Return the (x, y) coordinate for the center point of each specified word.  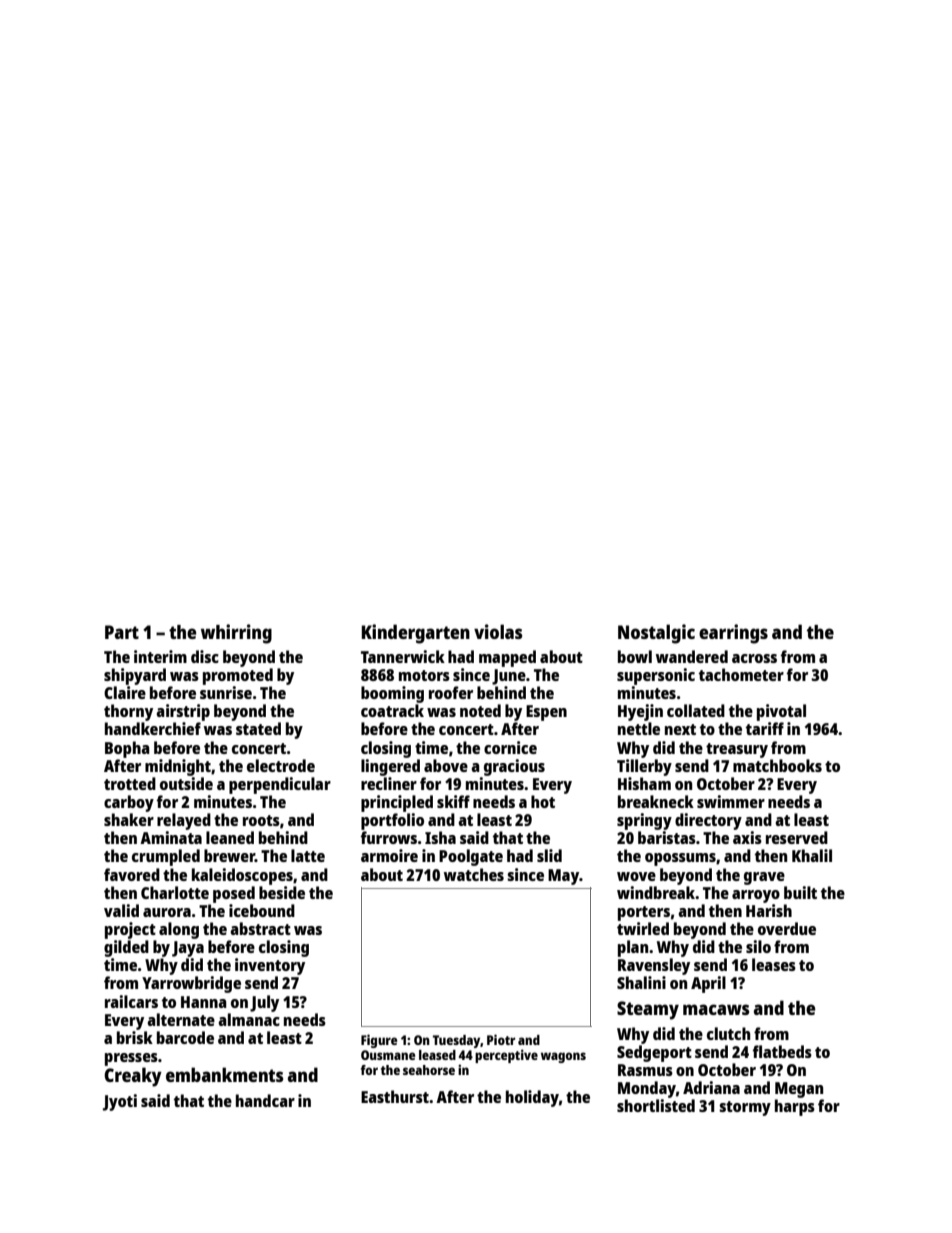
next (680, 729)
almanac (249, 1019)
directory (708, 821)
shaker (129, 819)
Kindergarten (416, 634)
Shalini (641, 982)
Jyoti (120, 1102)
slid (549, 855)
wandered (692, 656)
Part (122, 632)
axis (747, 837)
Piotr (501, 1039)
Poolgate (471, 857)
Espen (546, 713)
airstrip (183, 712)
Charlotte (175, 892)
